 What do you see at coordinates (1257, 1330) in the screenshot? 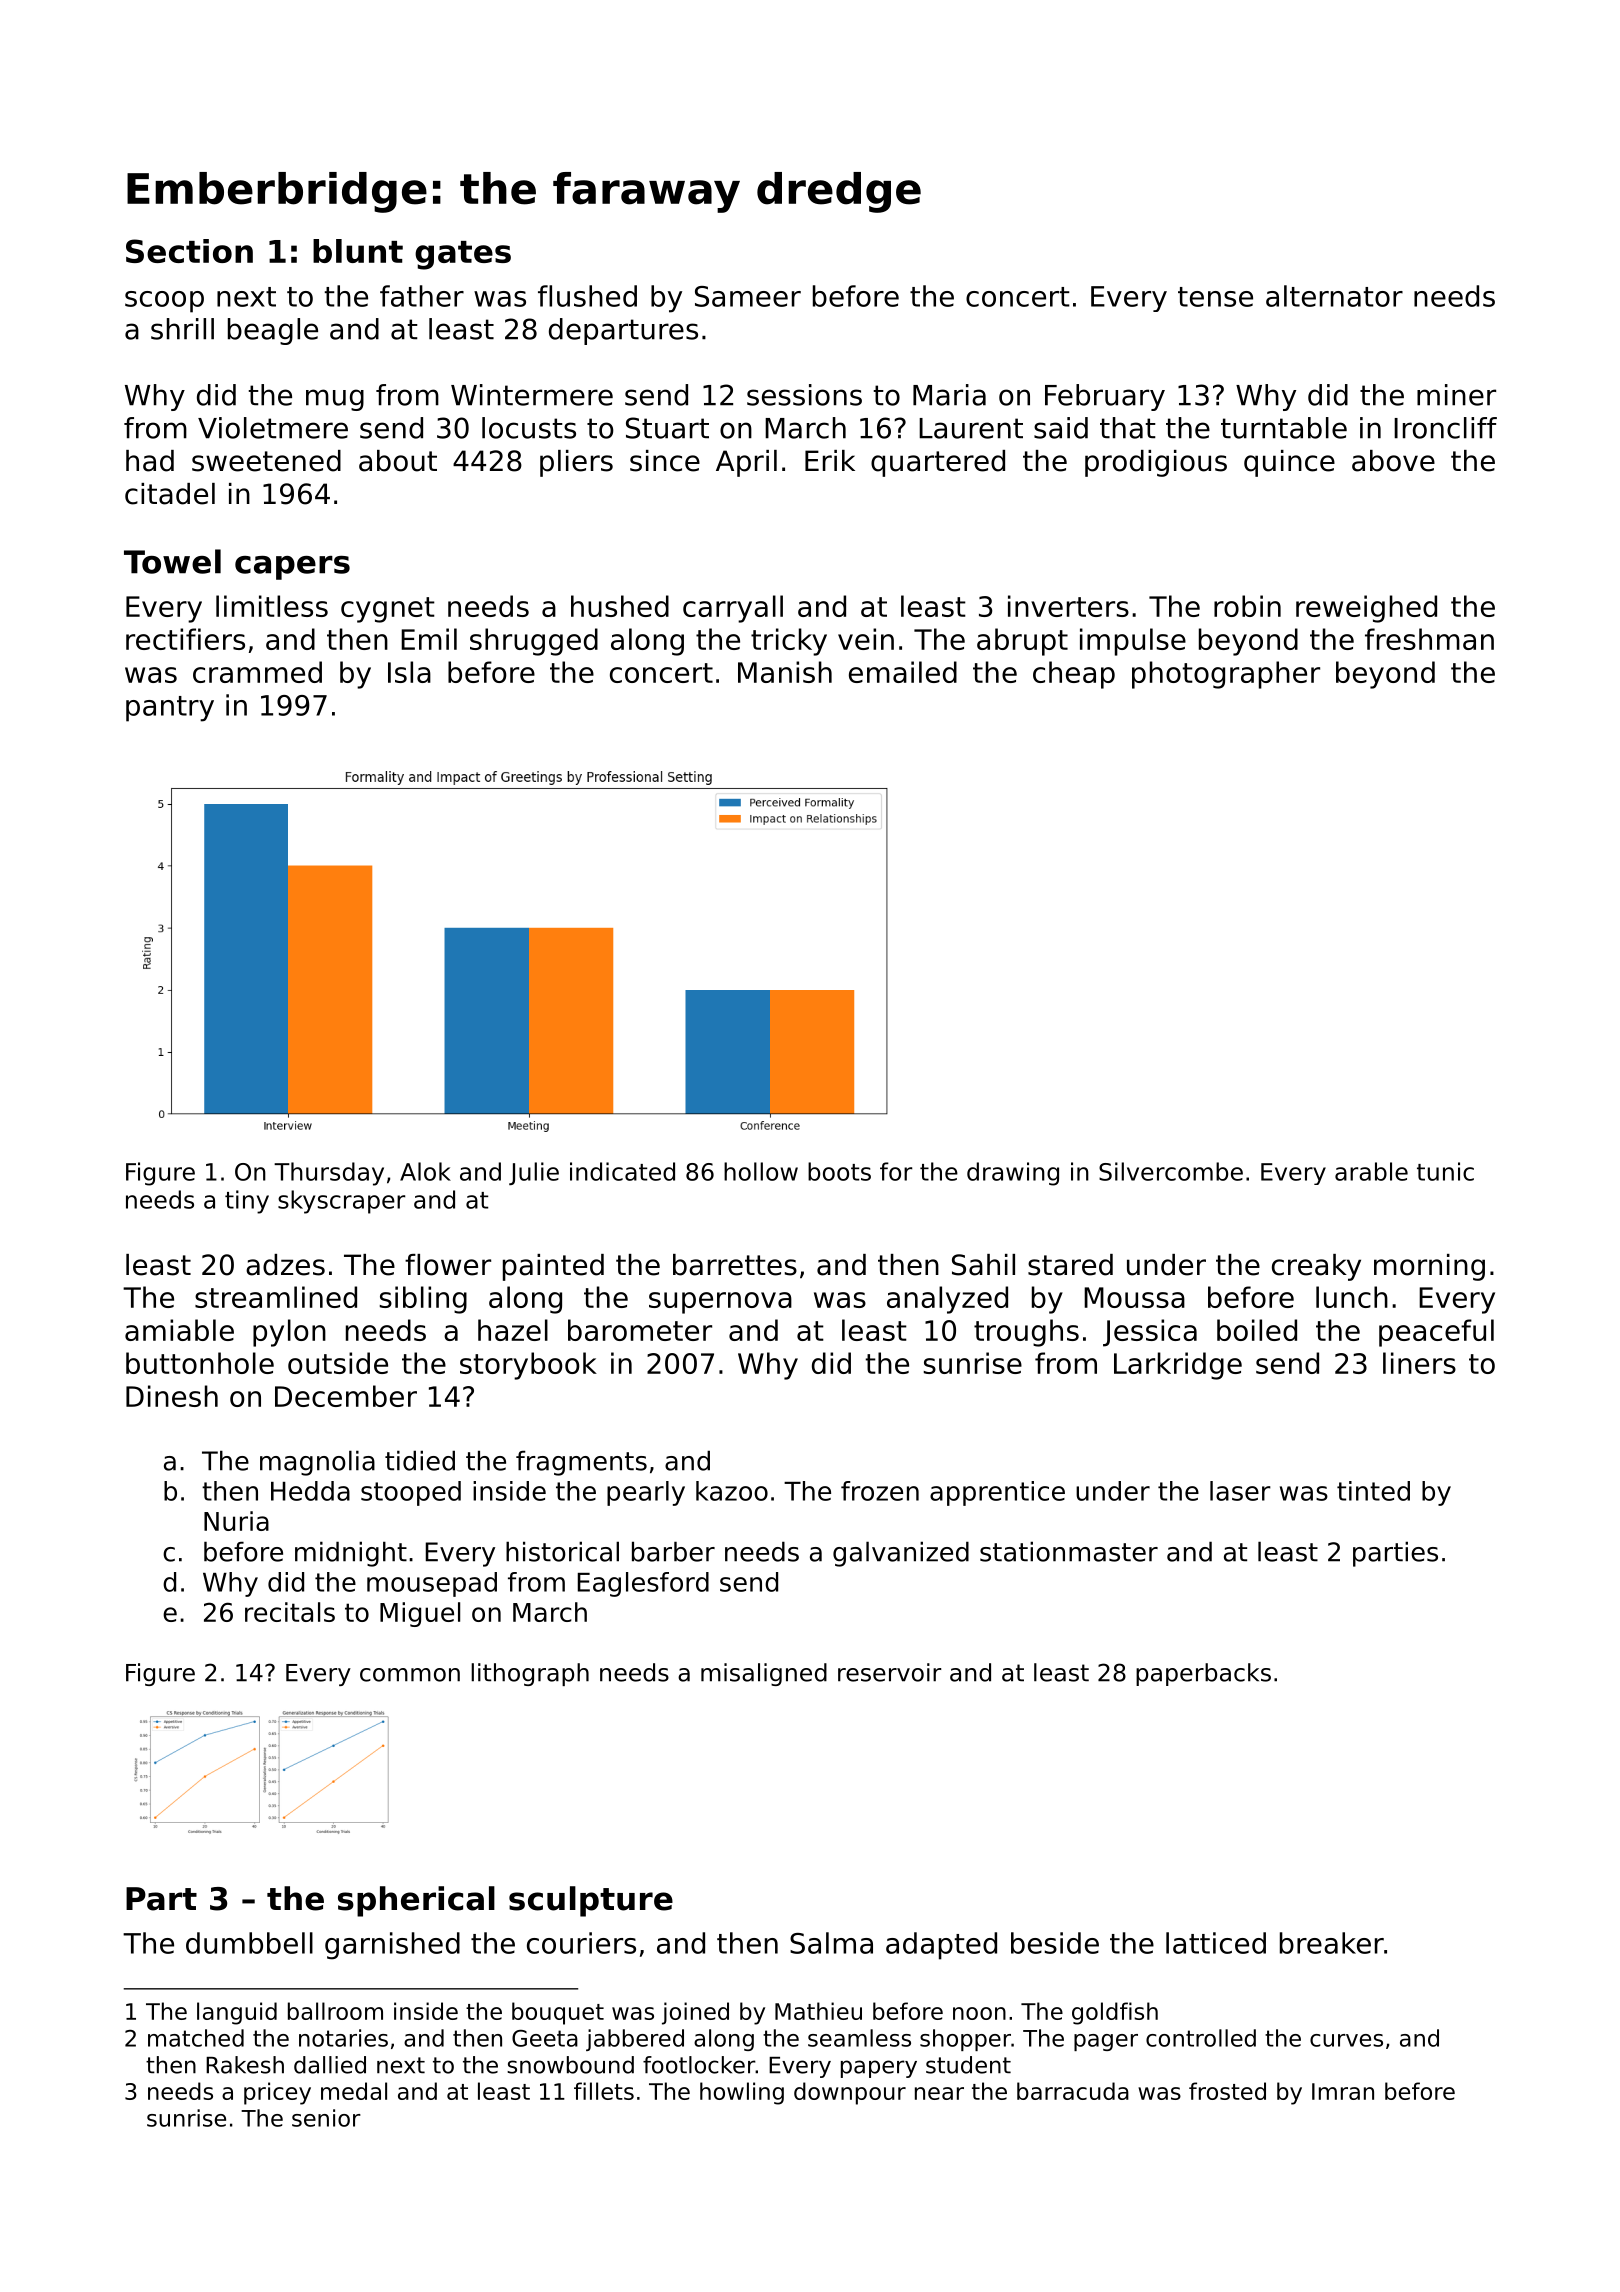
I see `boiled` at bounding box center [1257, 1330].
